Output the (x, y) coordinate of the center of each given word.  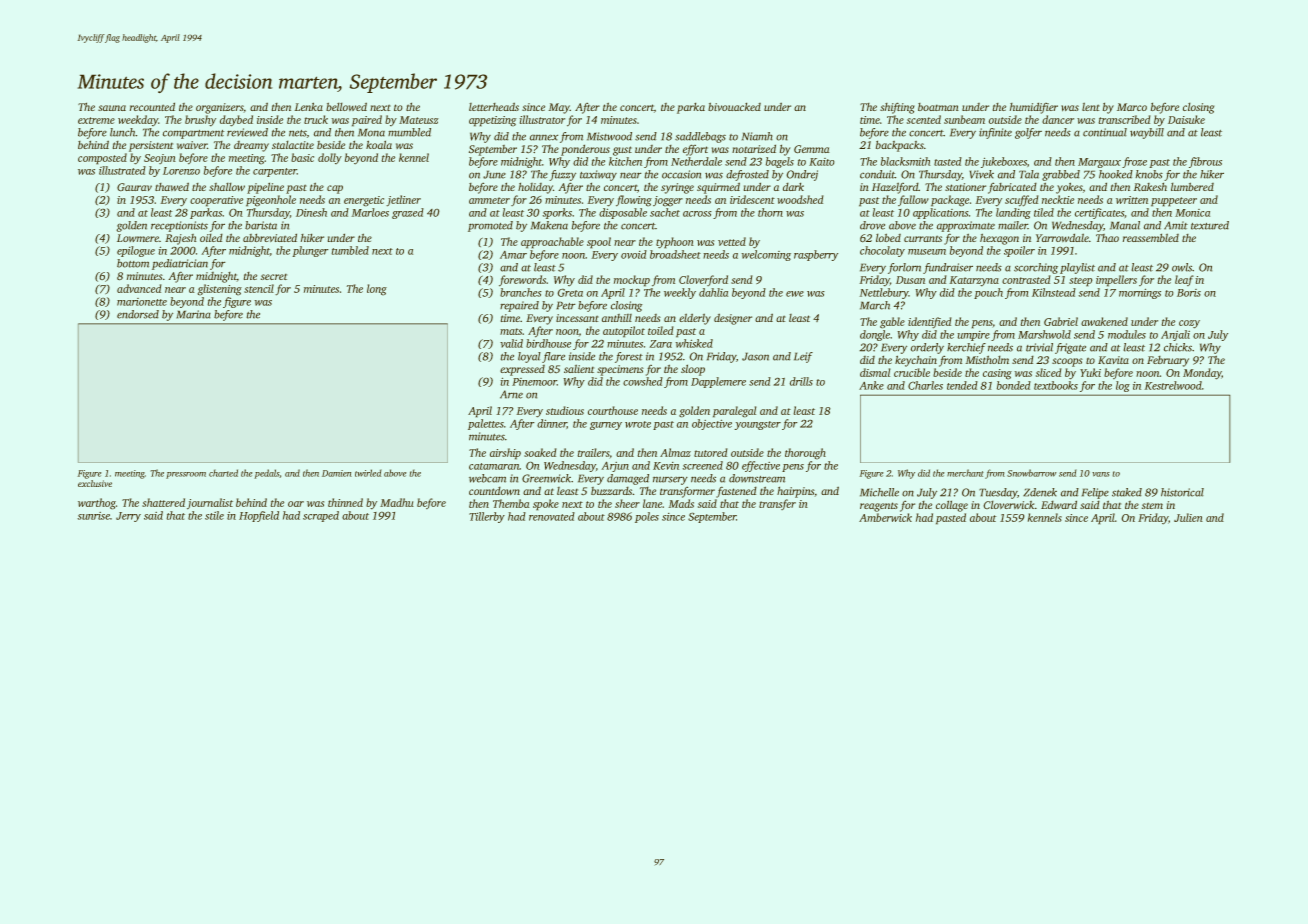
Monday (1202, 374)
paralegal (735, 412)
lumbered (1192, 186)
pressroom (186, 475)
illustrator (542, 119)
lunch (123, 132)
